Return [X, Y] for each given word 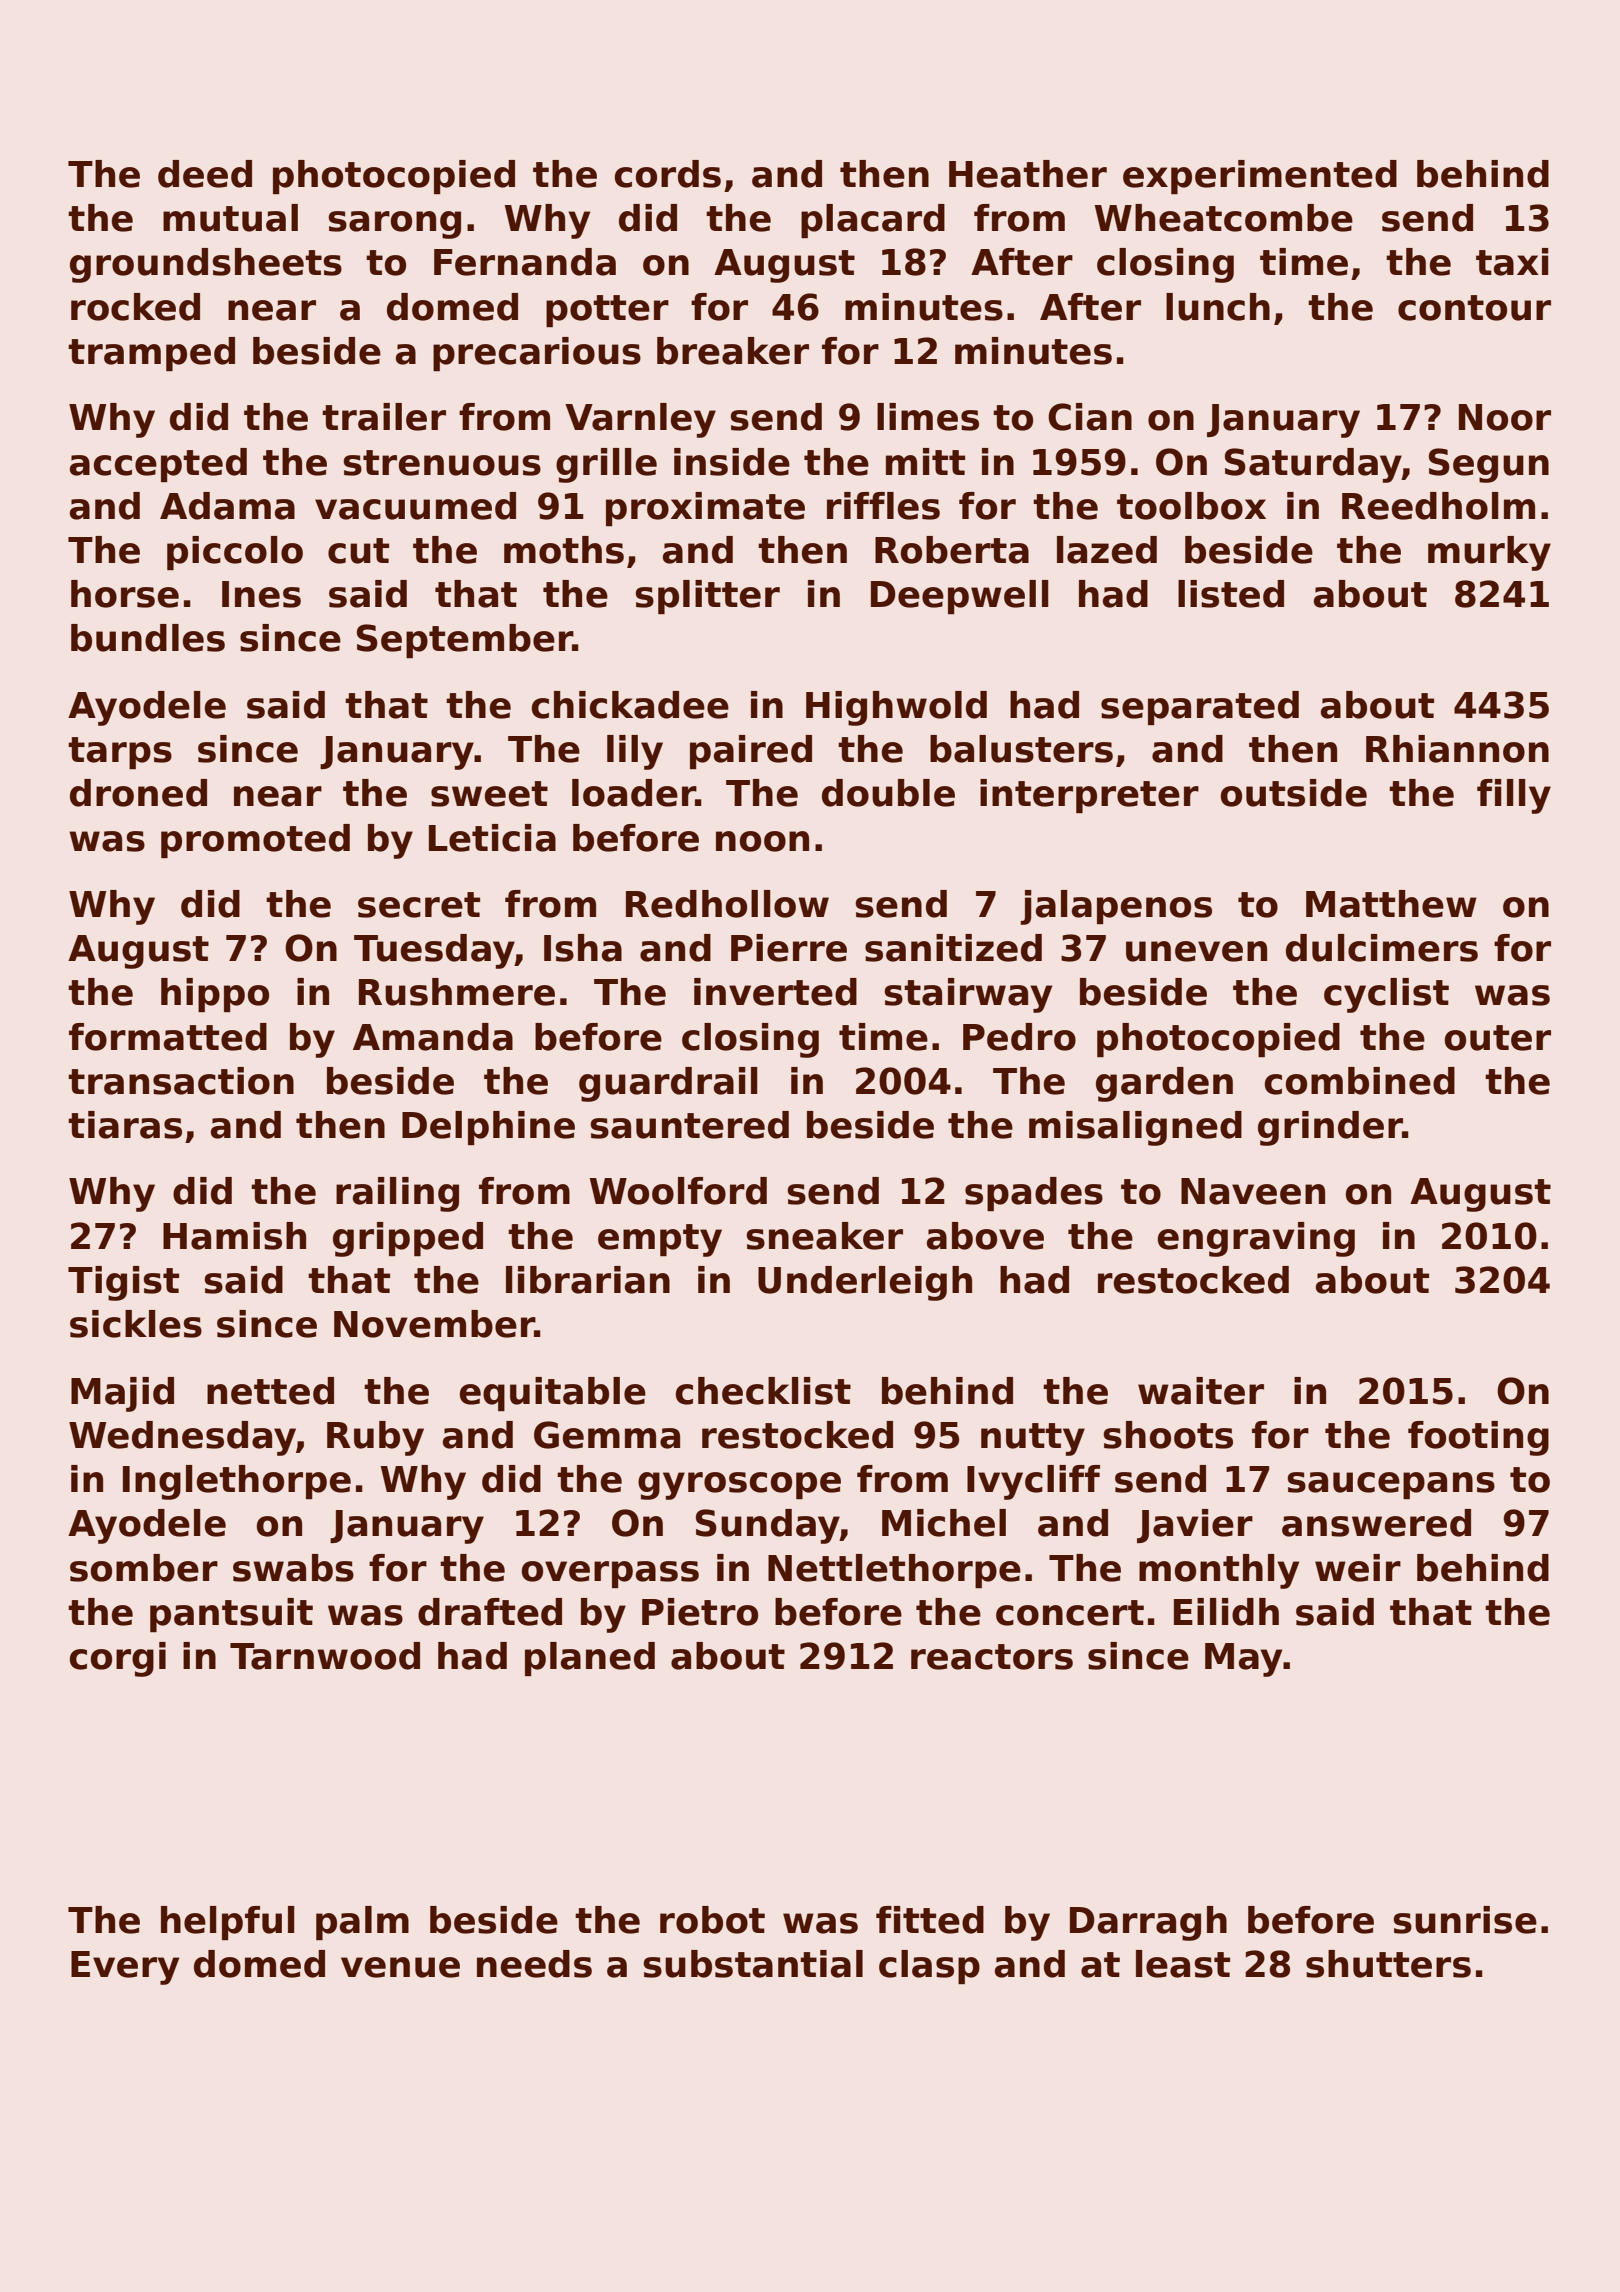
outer [1498, 1038]
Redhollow [727, 904]
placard [873, 221]
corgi [118, 1659]
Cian [1090, 417]
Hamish [234, 1236]
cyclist [1386, 995]
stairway [968, 995]
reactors [992, 1657]
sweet [489, 794]
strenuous [442, 463]
